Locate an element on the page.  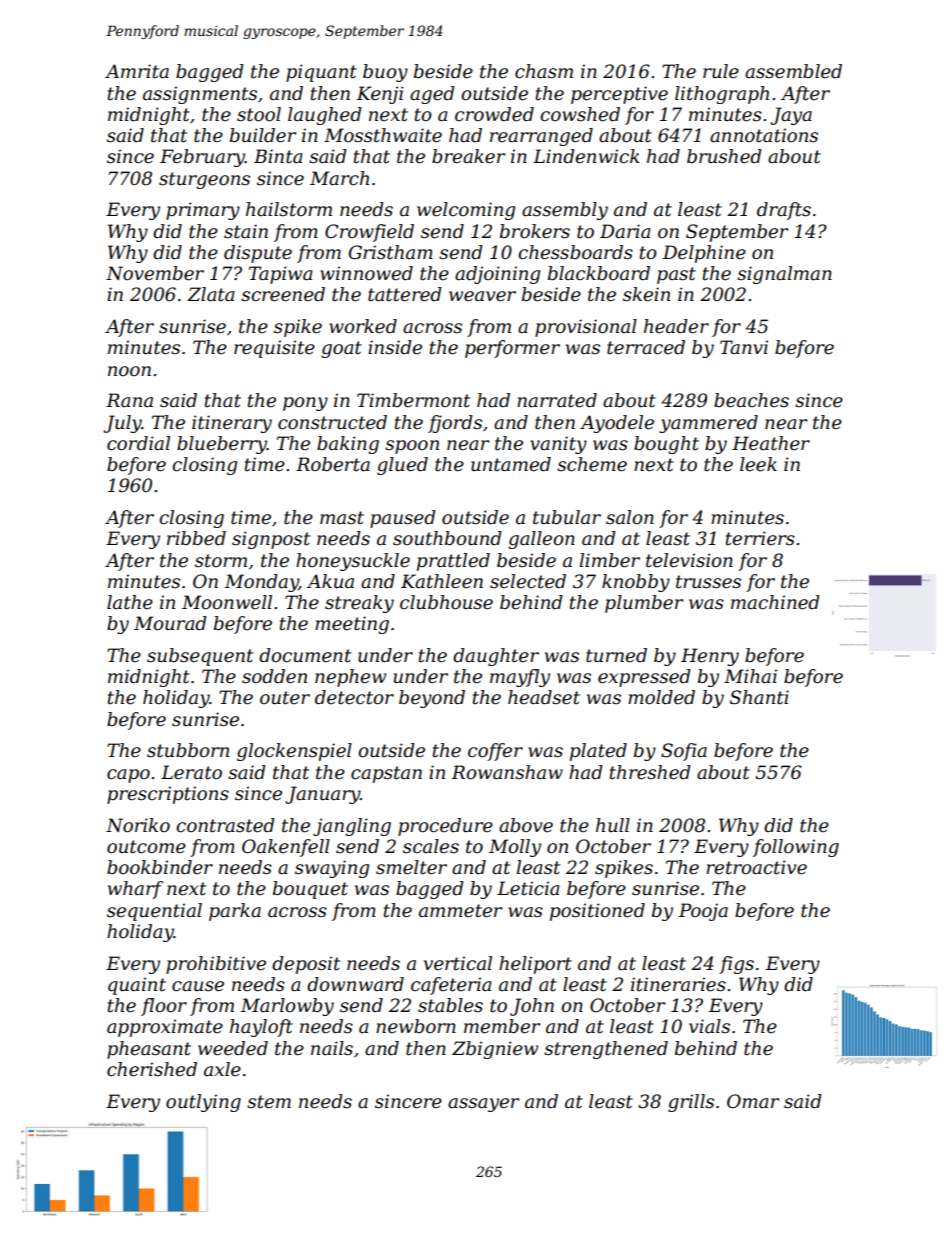
turned is located at coordinates (616, 655).
